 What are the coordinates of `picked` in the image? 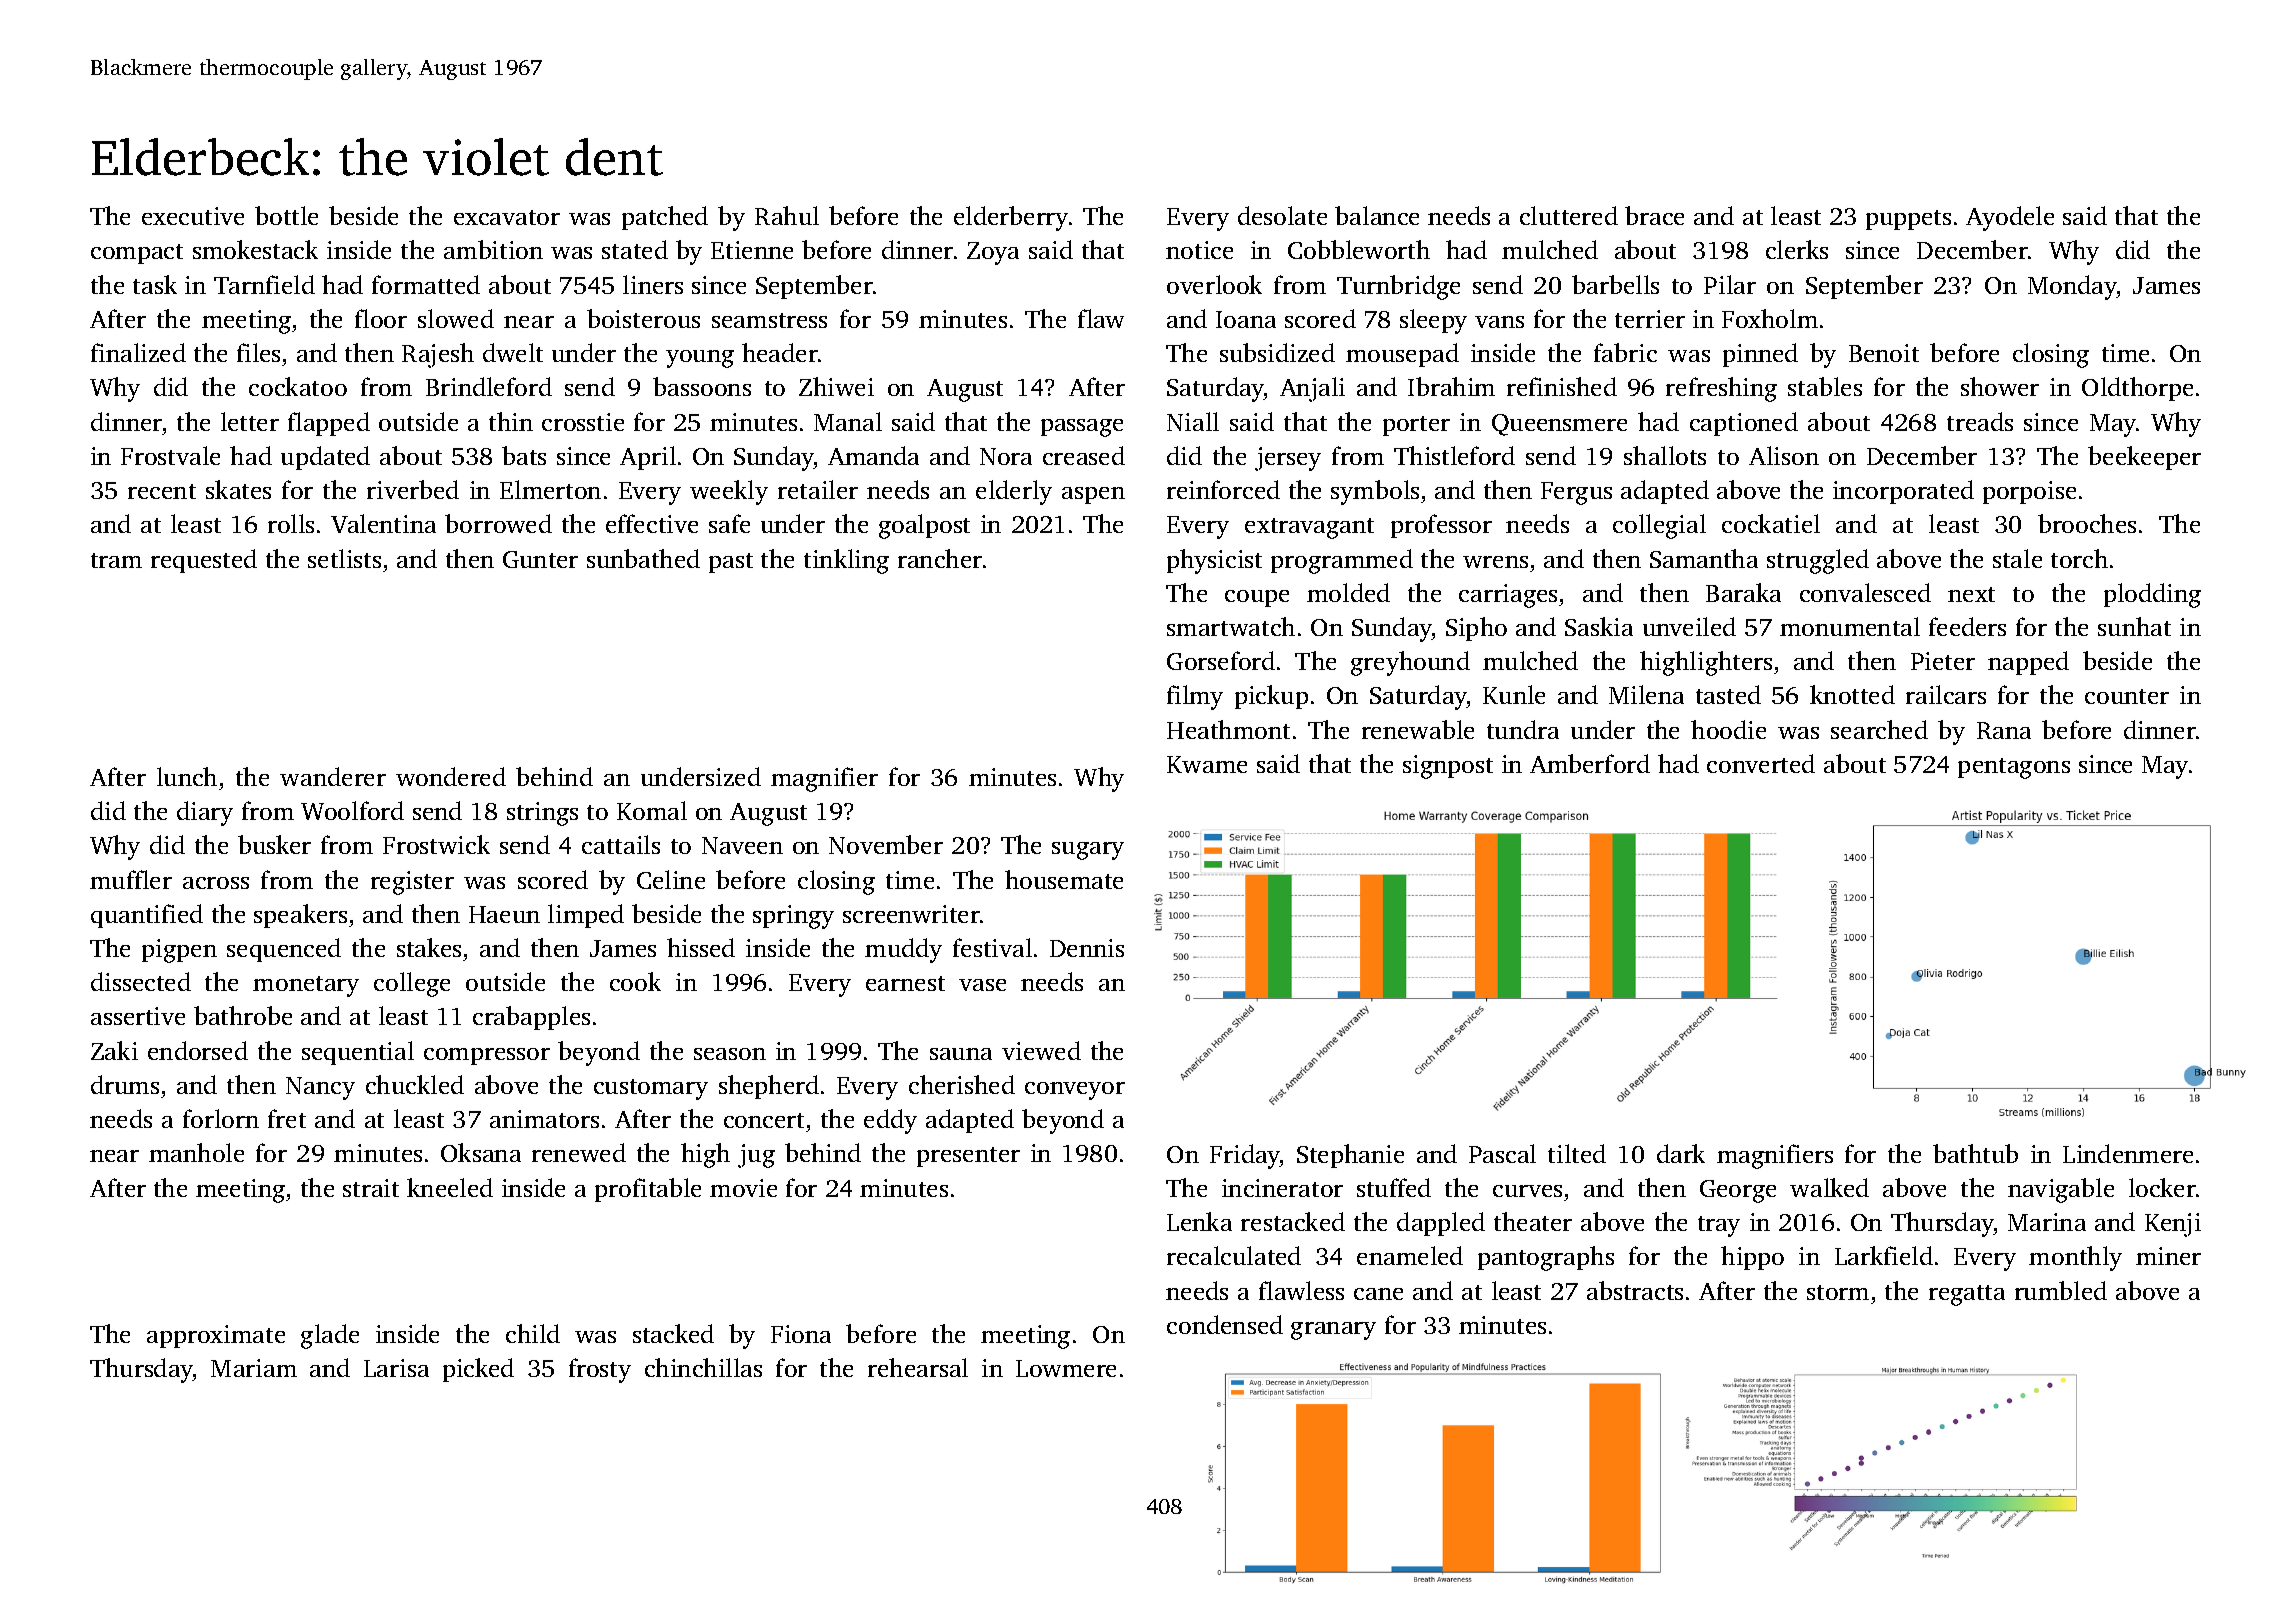 It's located at (478, 1370).
